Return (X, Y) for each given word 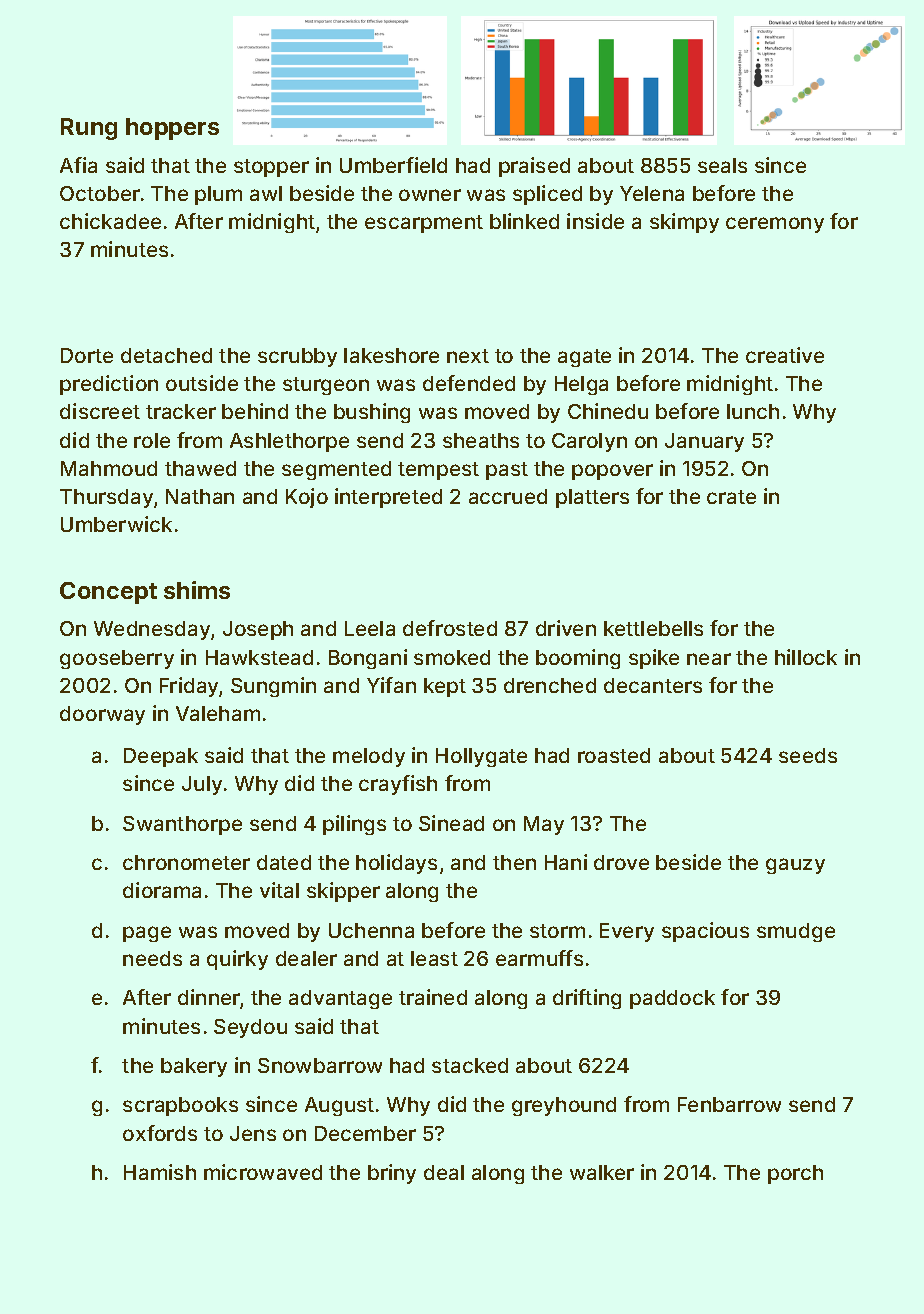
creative (785, 355)
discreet (100, 411)
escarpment (424, 224)
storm (557, 931)
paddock (672, 999)
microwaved (263, 1172)
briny (392, 1174)
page (147, 934)
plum (218, 195)
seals (722, 165)
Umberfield (393, 165)
